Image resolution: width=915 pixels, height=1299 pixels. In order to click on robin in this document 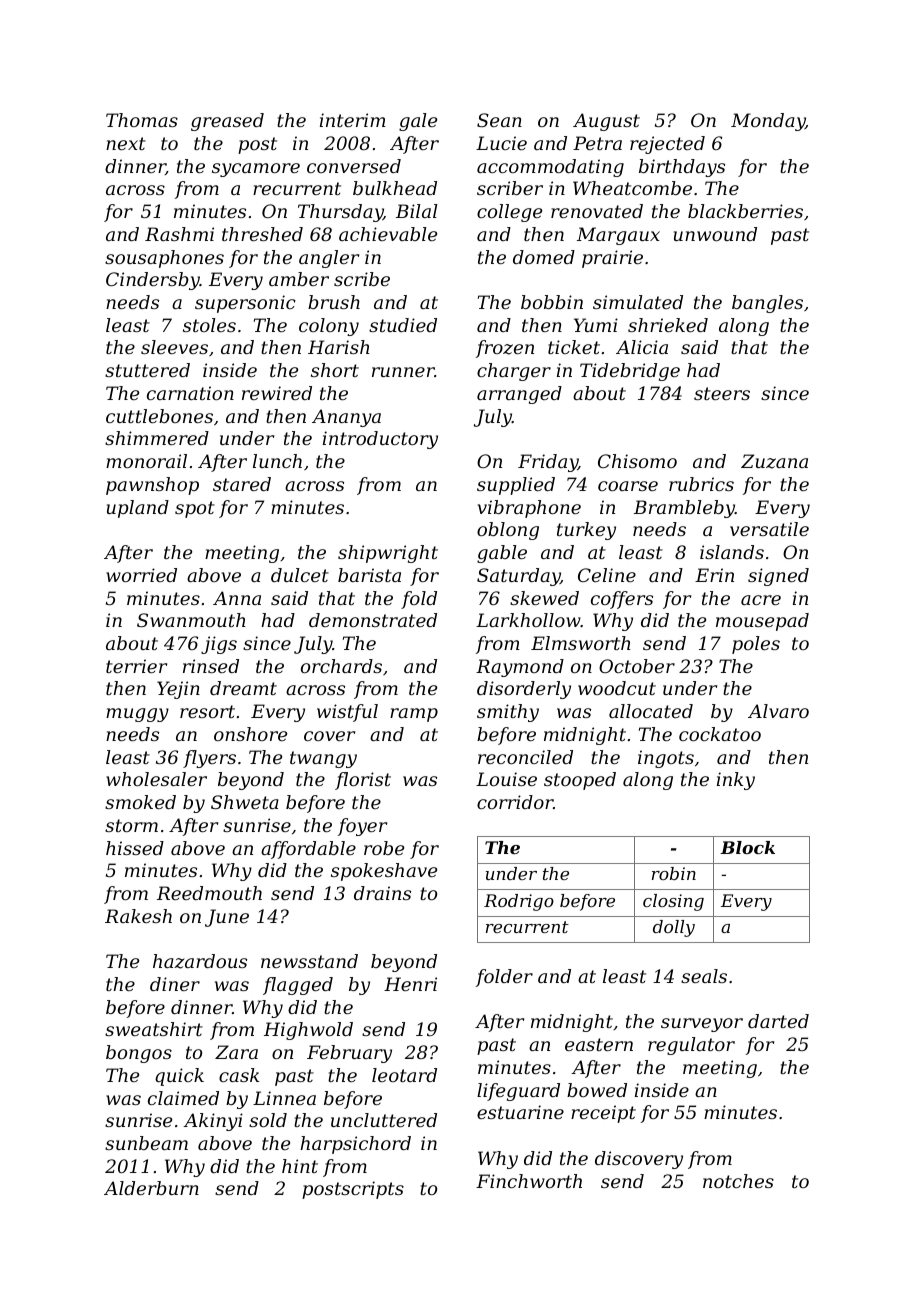, I will do `click(674, 873)`.
